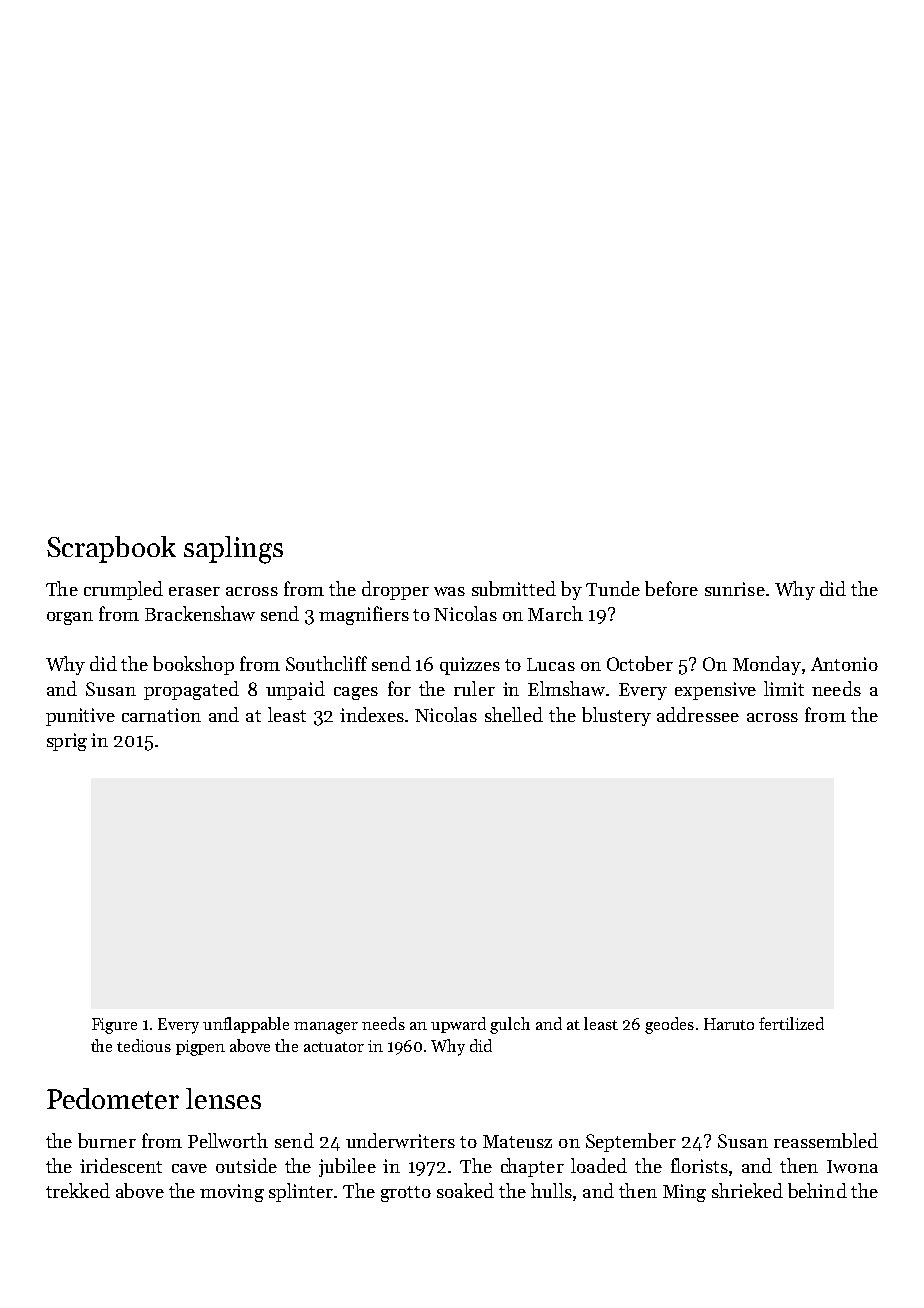  Describe the element at coordinates (295, 690) in the image. I see `unpaid` at that location.
